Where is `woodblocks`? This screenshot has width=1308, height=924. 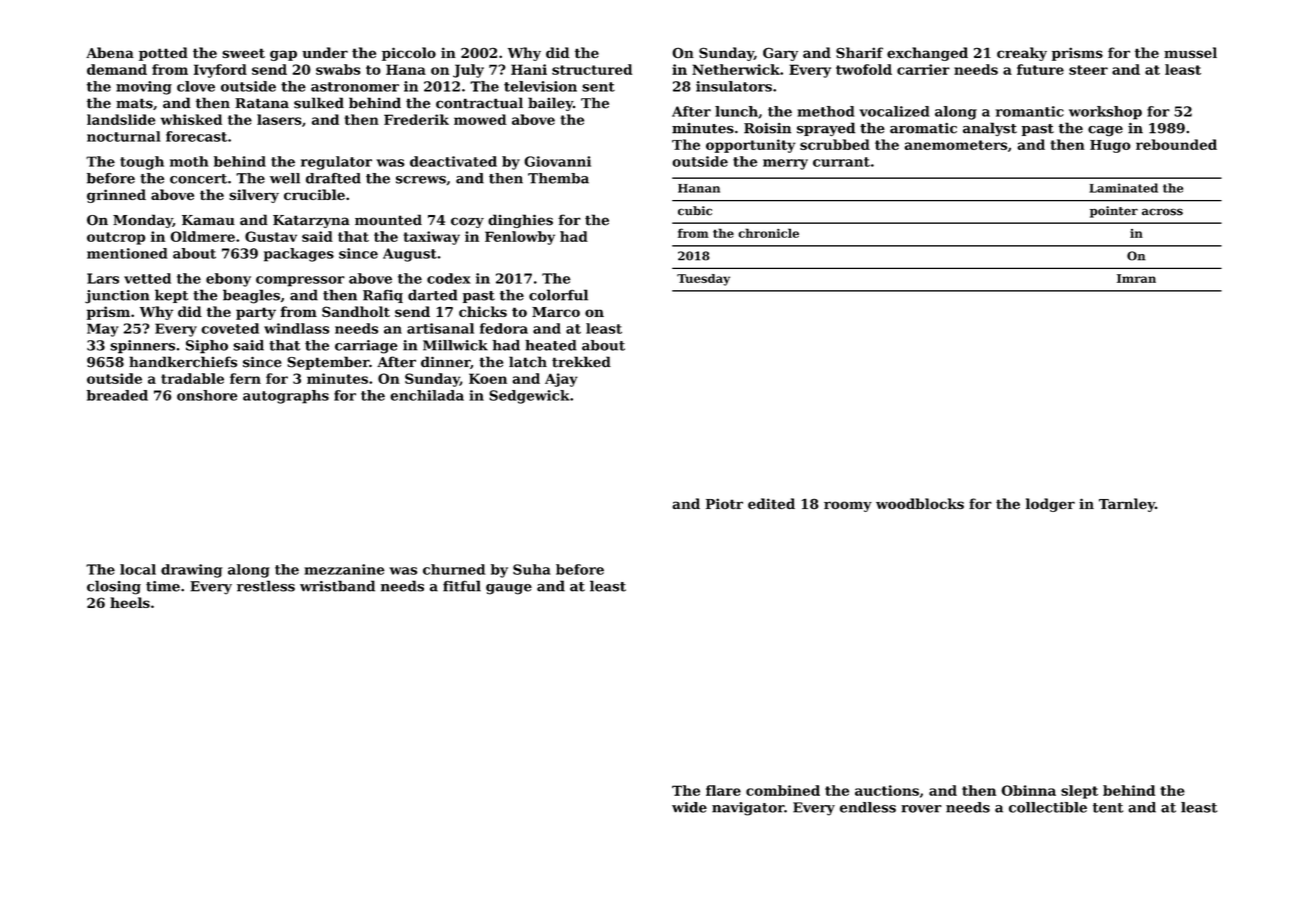
woodblocks is located at coordinates (920, 503).
